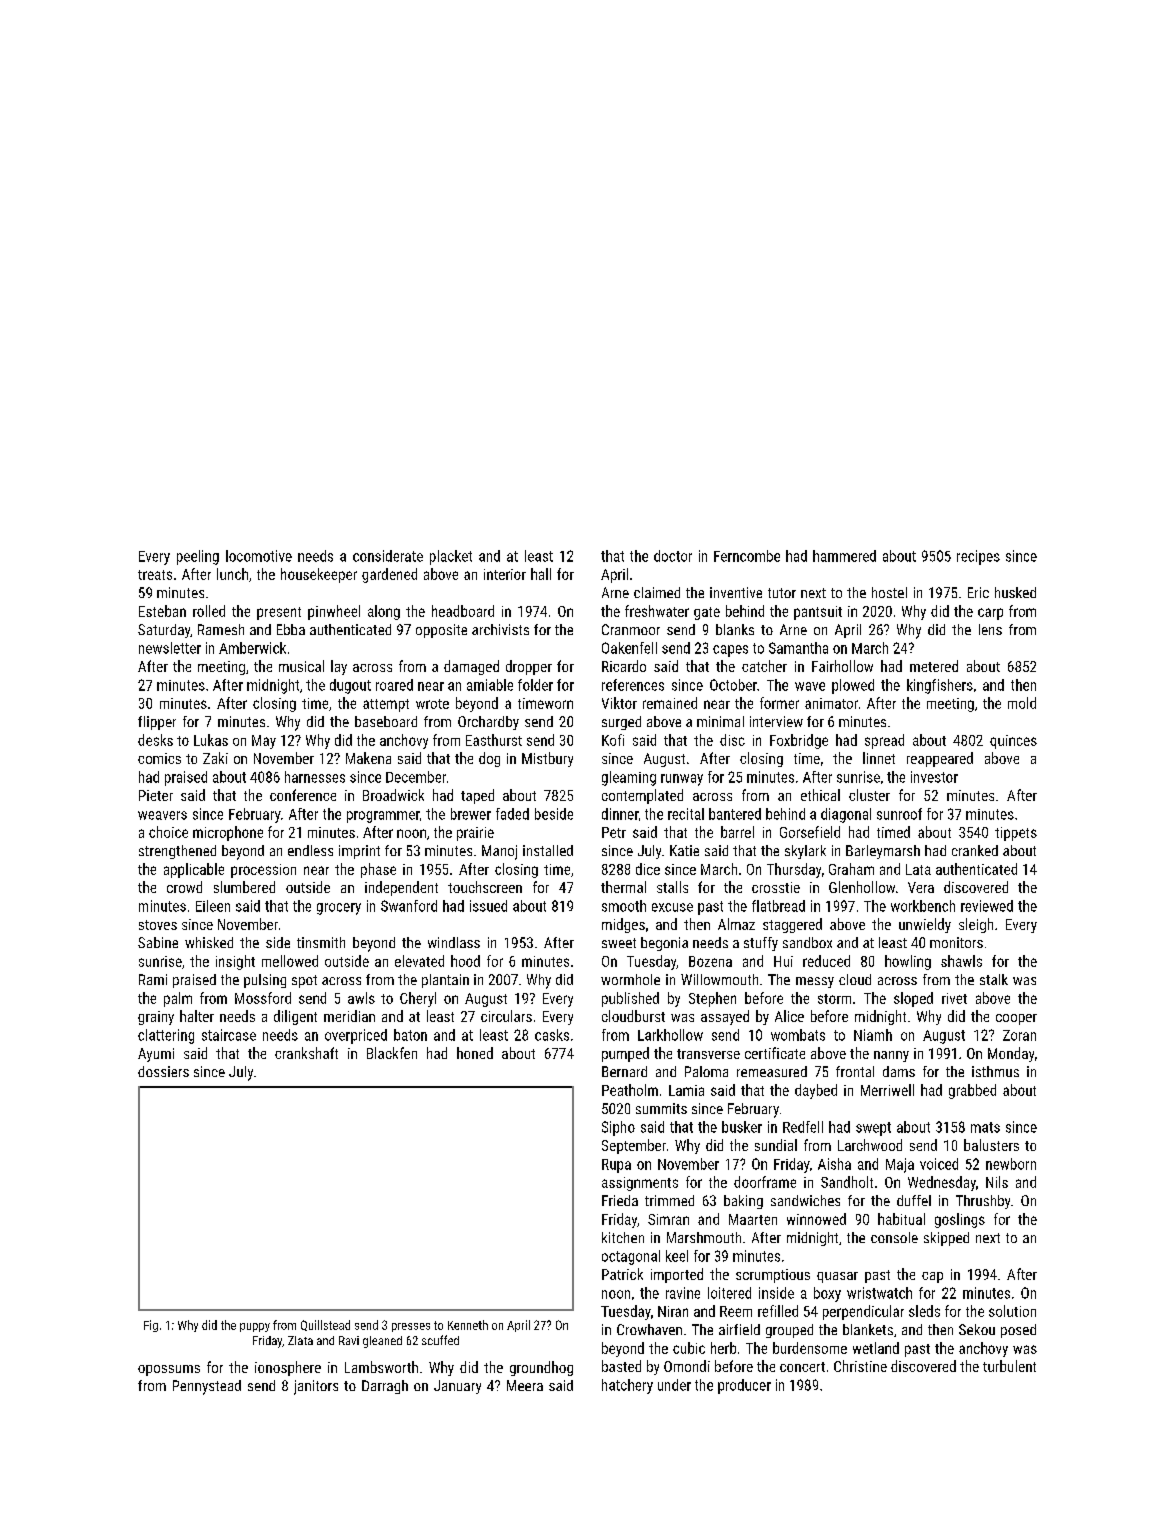  Describe the element at coordinates (960, 1220) in the screenshot. I see `goslings` at that location.
